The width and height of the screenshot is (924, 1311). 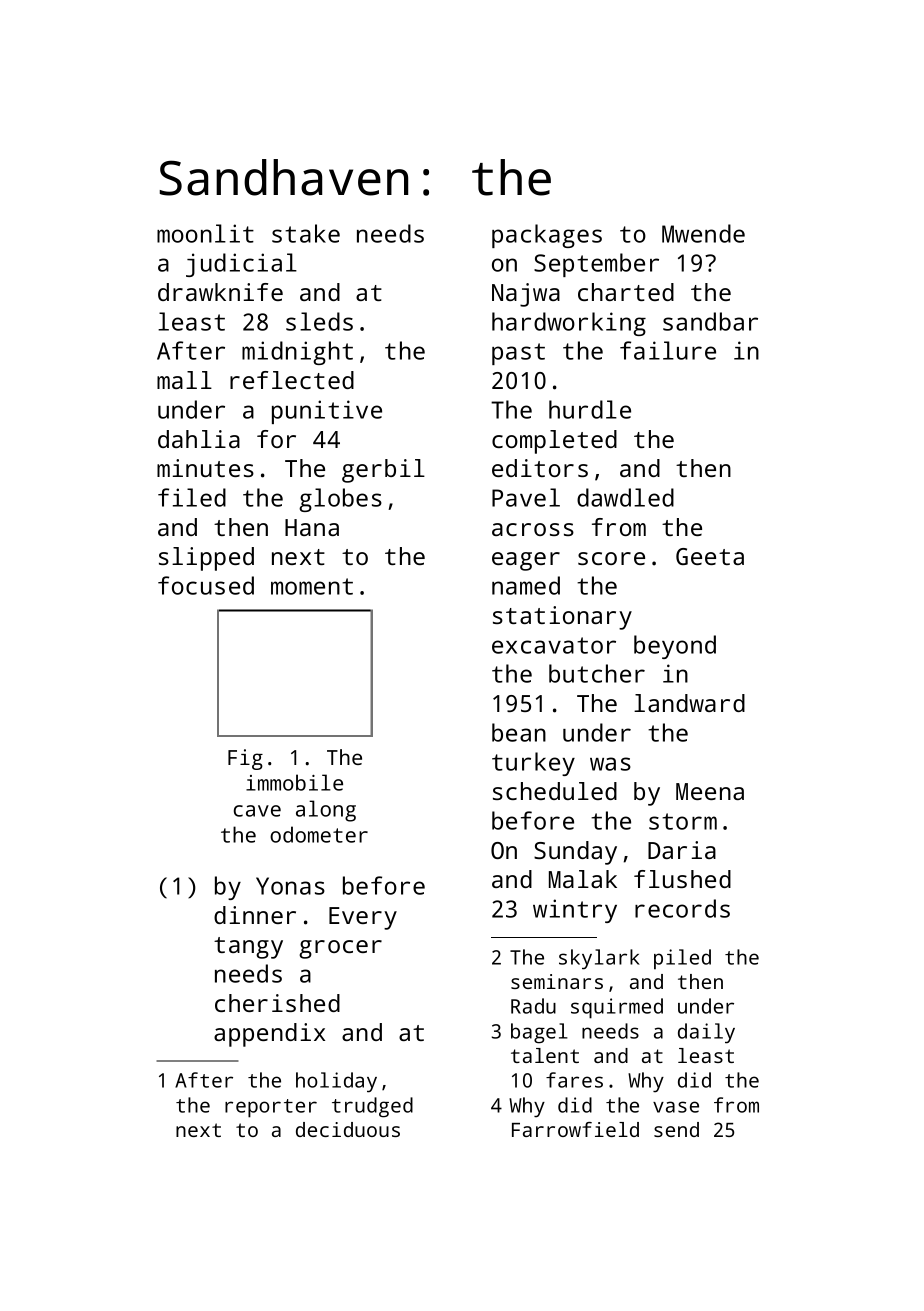 I want to click on globes, so click(x=340, y=500).
